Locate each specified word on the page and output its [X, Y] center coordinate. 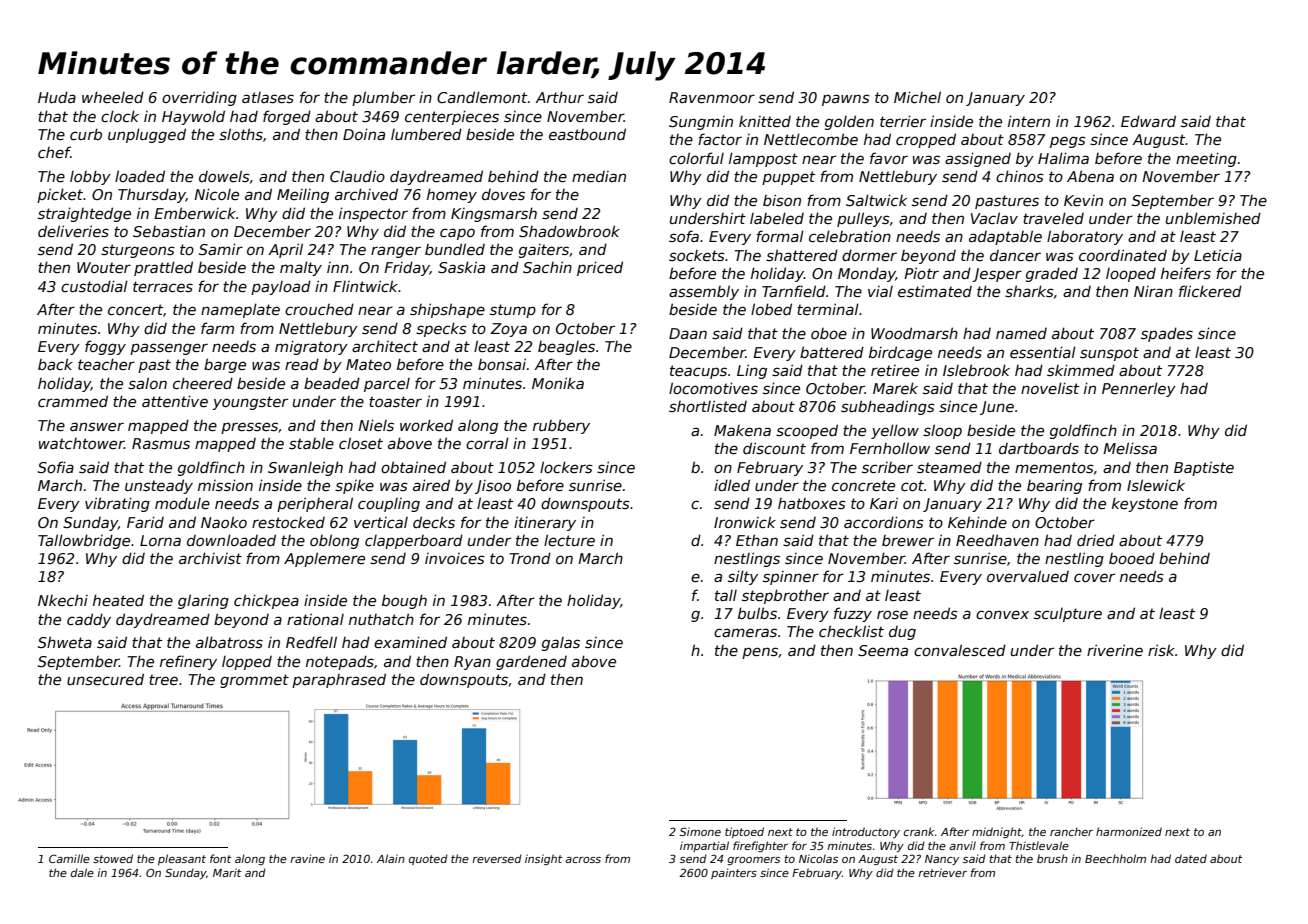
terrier [903, 121]
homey [452, 195]
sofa [684, 236]
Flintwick [365, 286]
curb [86, 134]
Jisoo [493, 487]
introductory [866, 832]
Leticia [1218, 255]
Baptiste [1204, 468]
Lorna [160, 540]
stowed [113, 858]
